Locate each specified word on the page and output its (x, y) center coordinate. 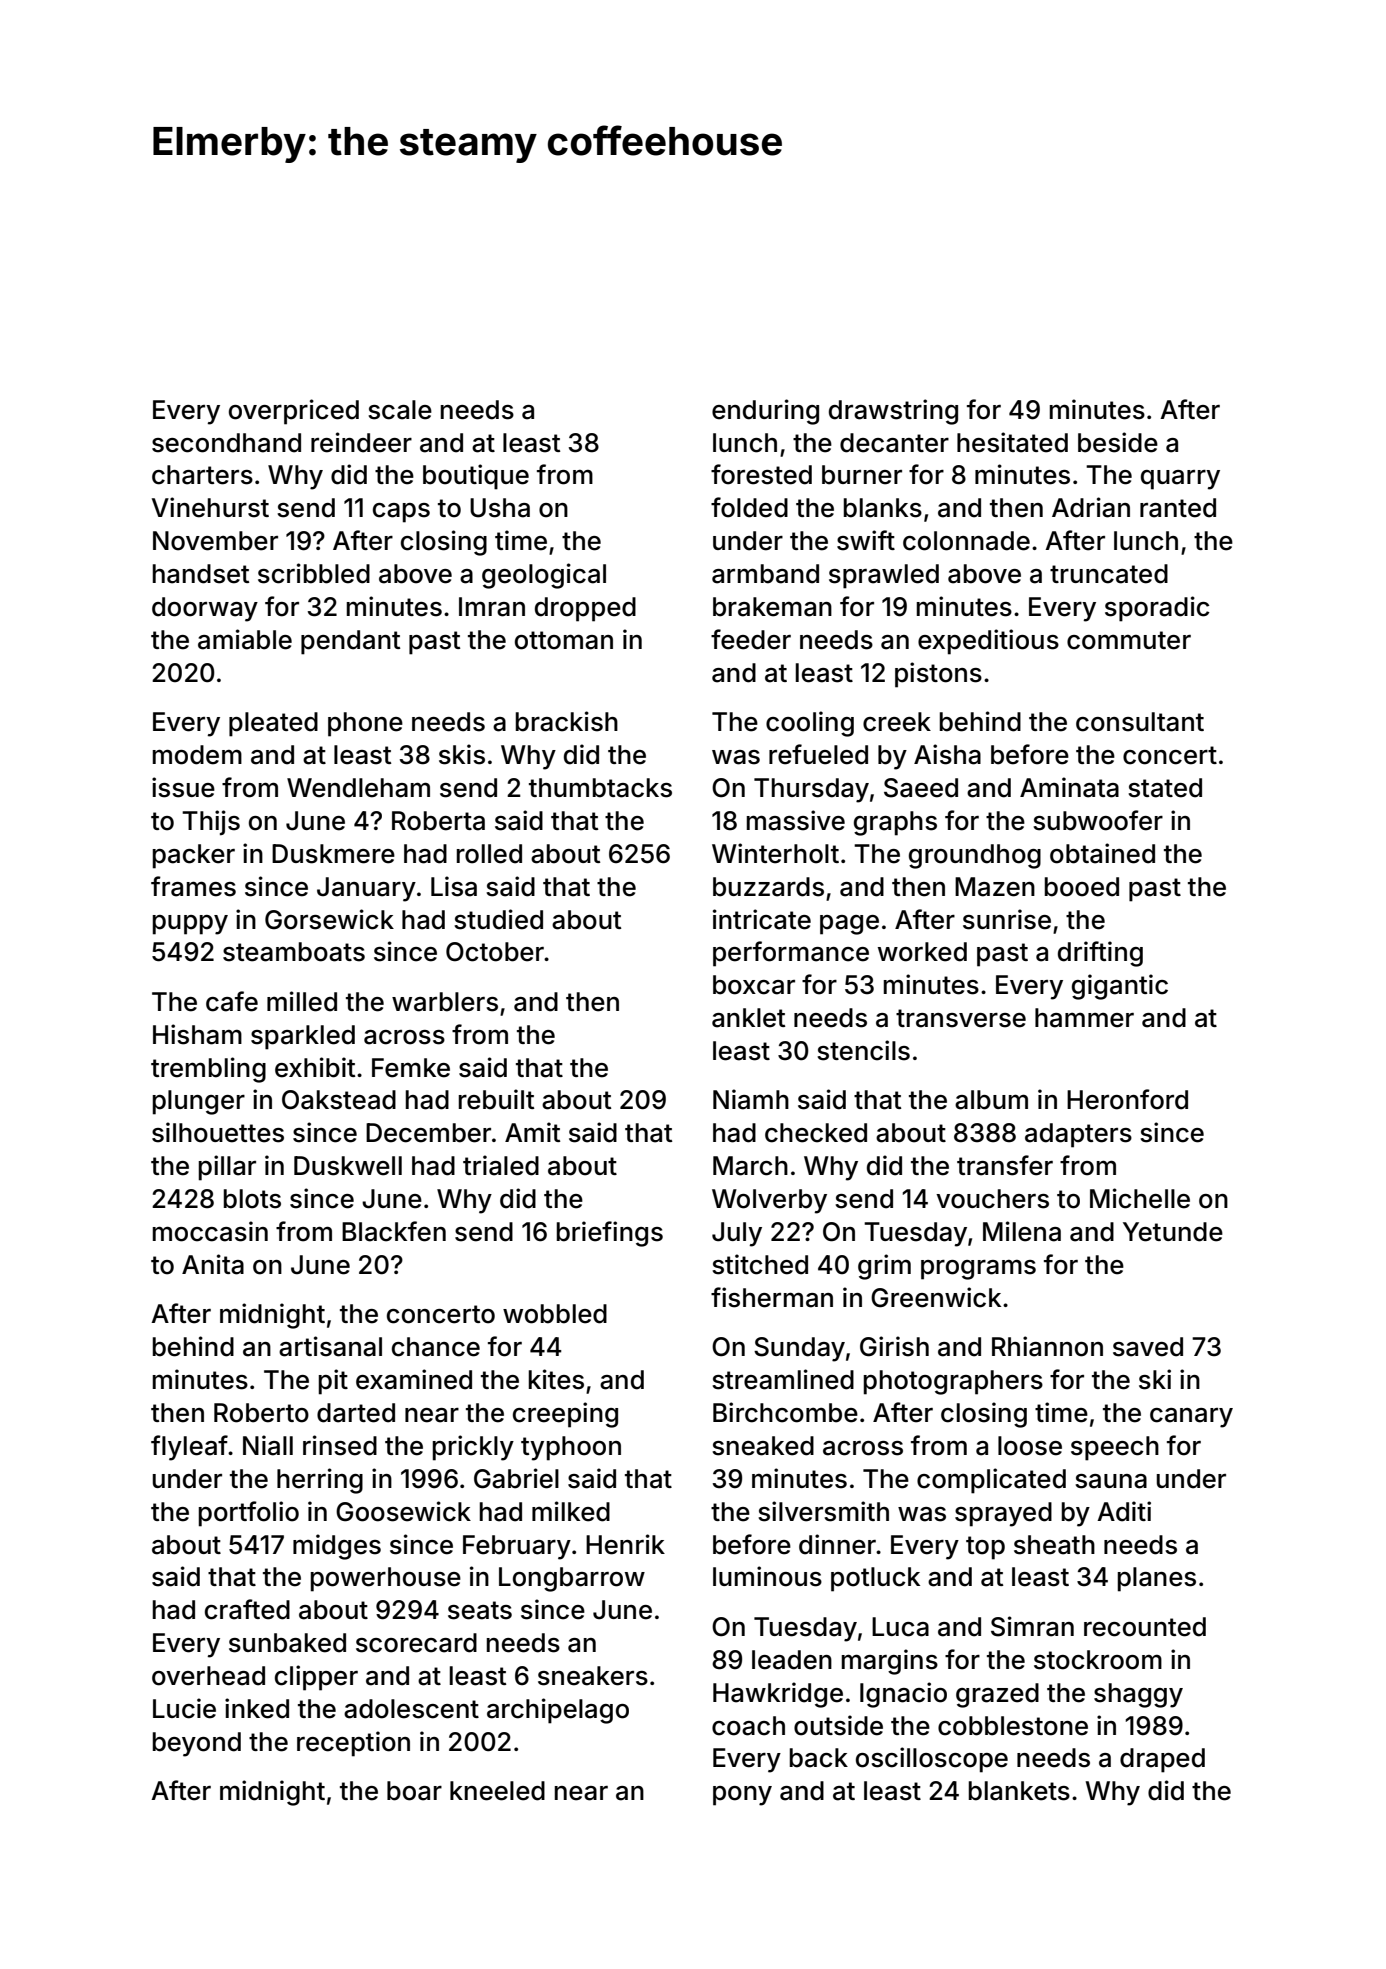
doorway (205, 609)
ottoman (564, 640)
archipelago (558, 1711)
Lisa (454, 886)
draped (1162, 1760)
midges (337, 1547)
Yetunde (1173, 1232)
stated (1165, 788)
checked (816, 1133)
